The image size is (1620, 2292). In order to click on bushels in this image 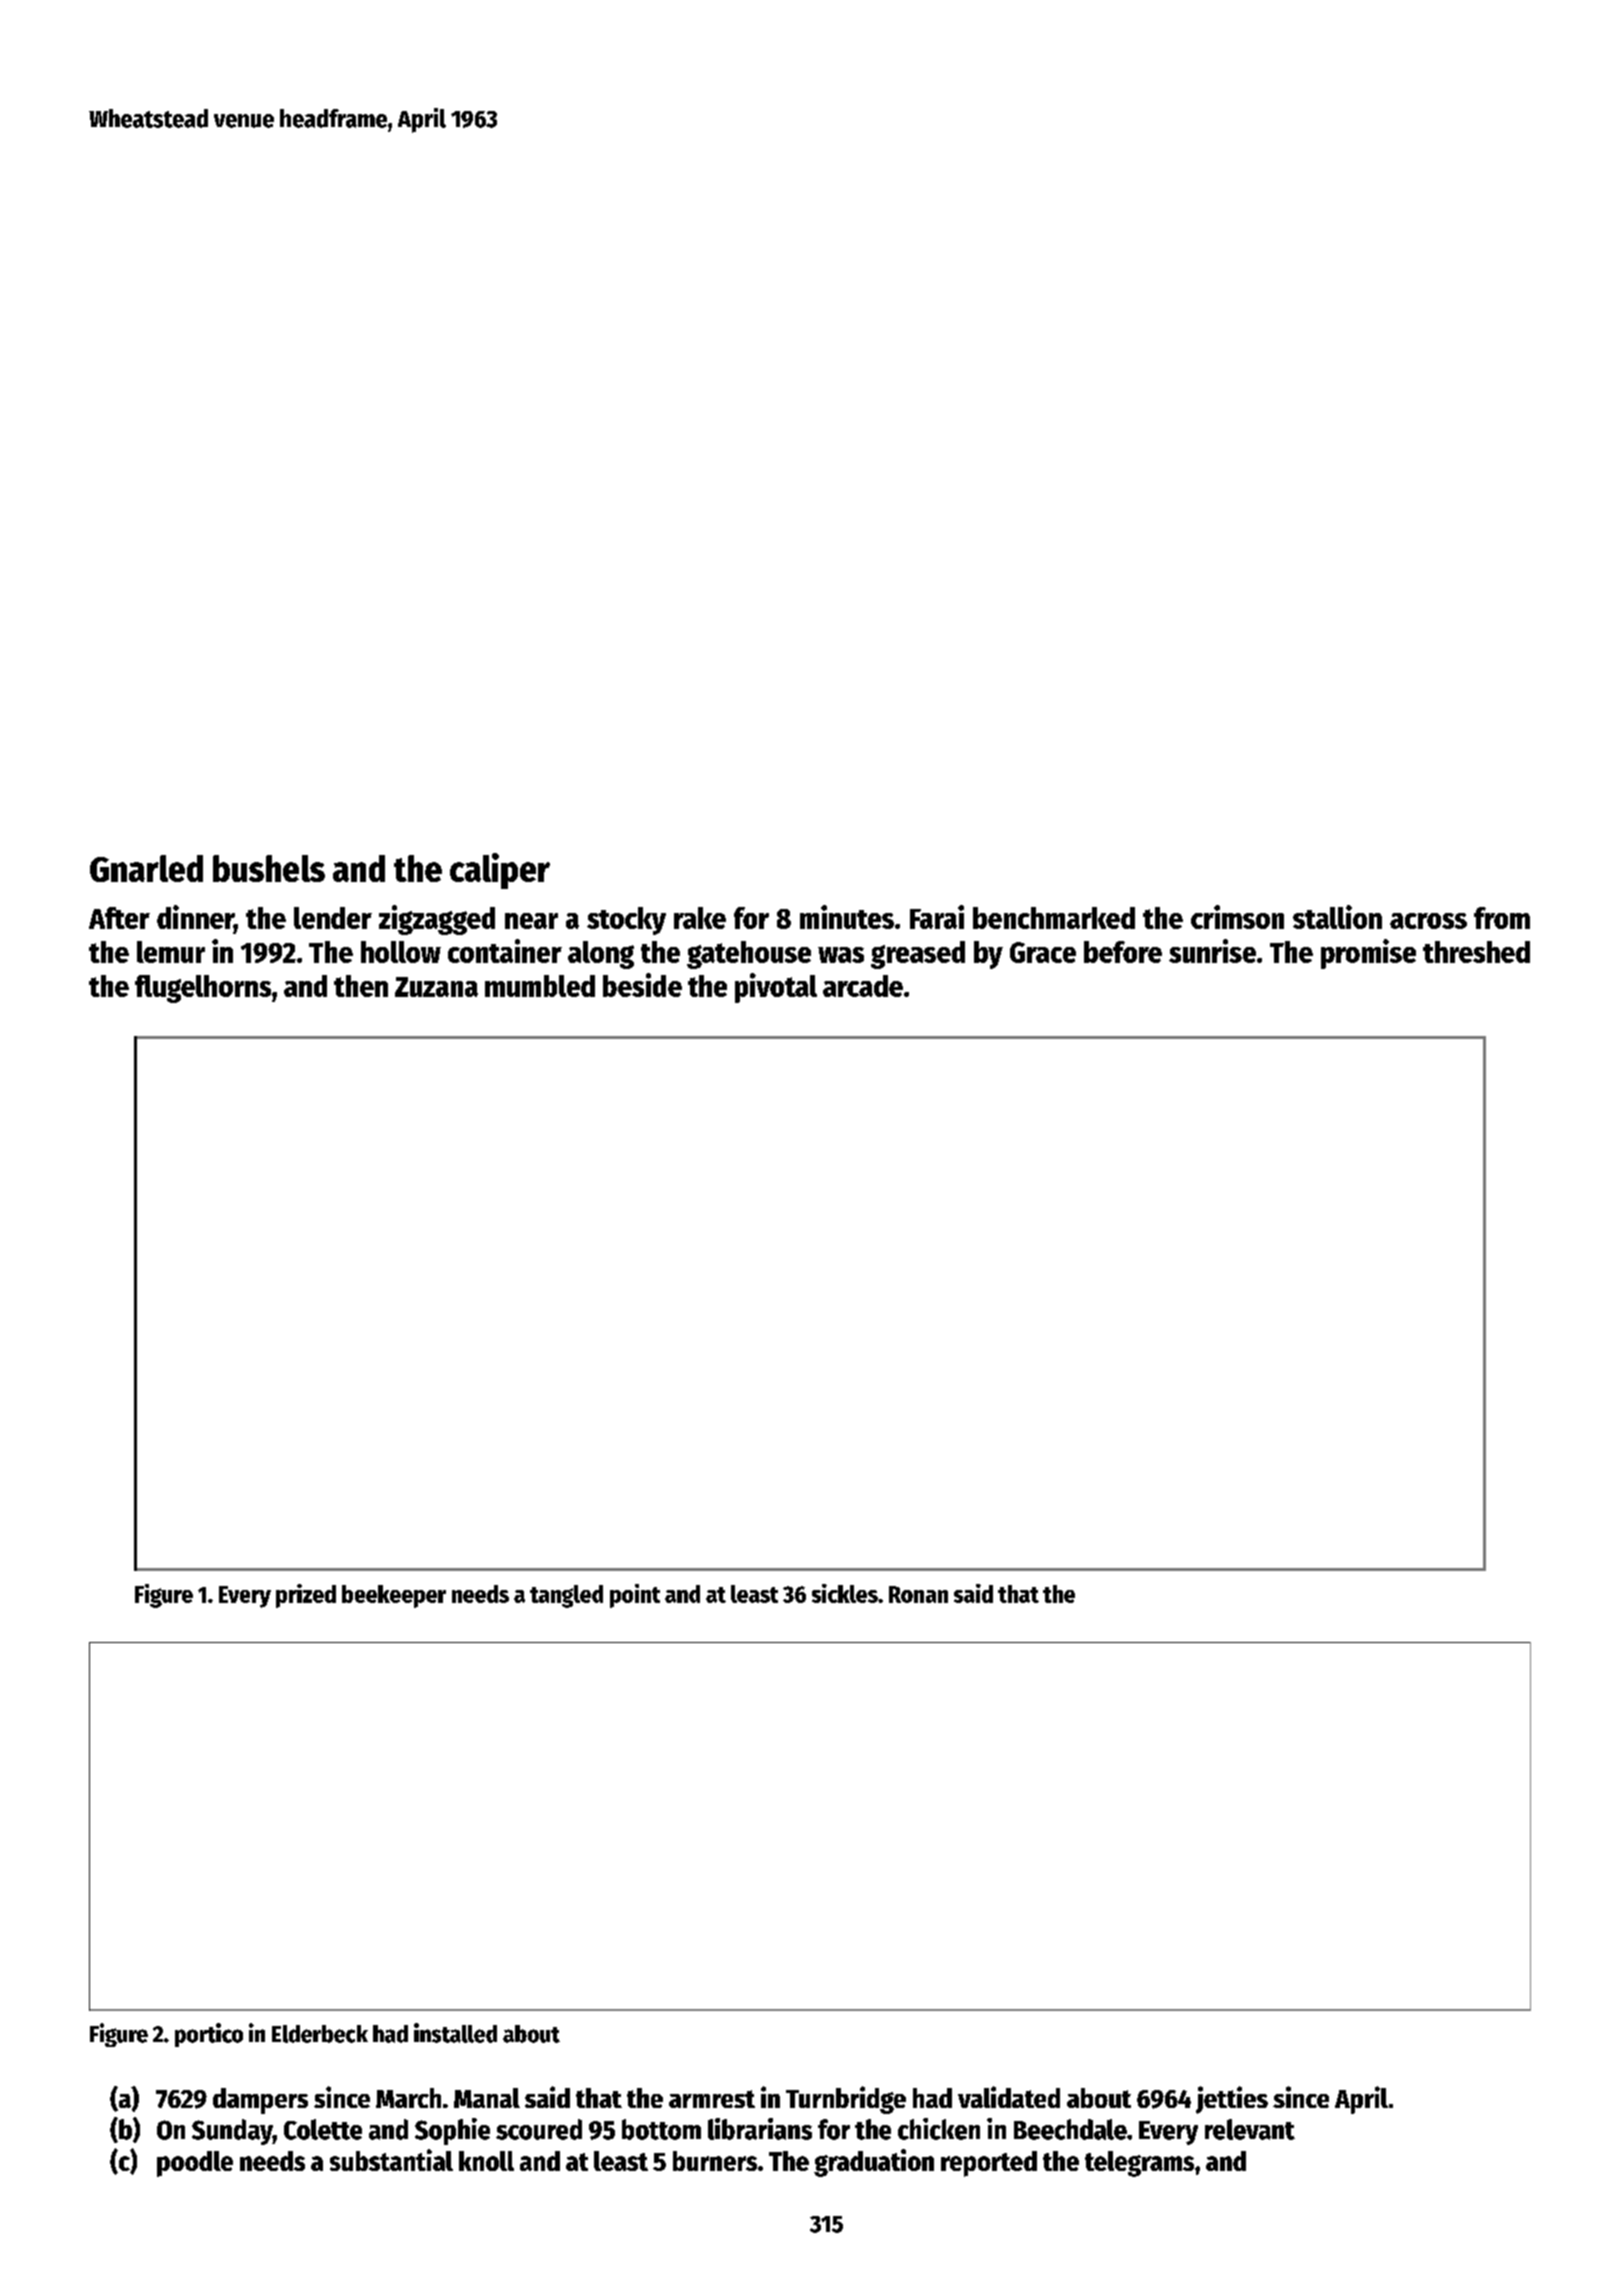, I will do `click(269, 868)`.
